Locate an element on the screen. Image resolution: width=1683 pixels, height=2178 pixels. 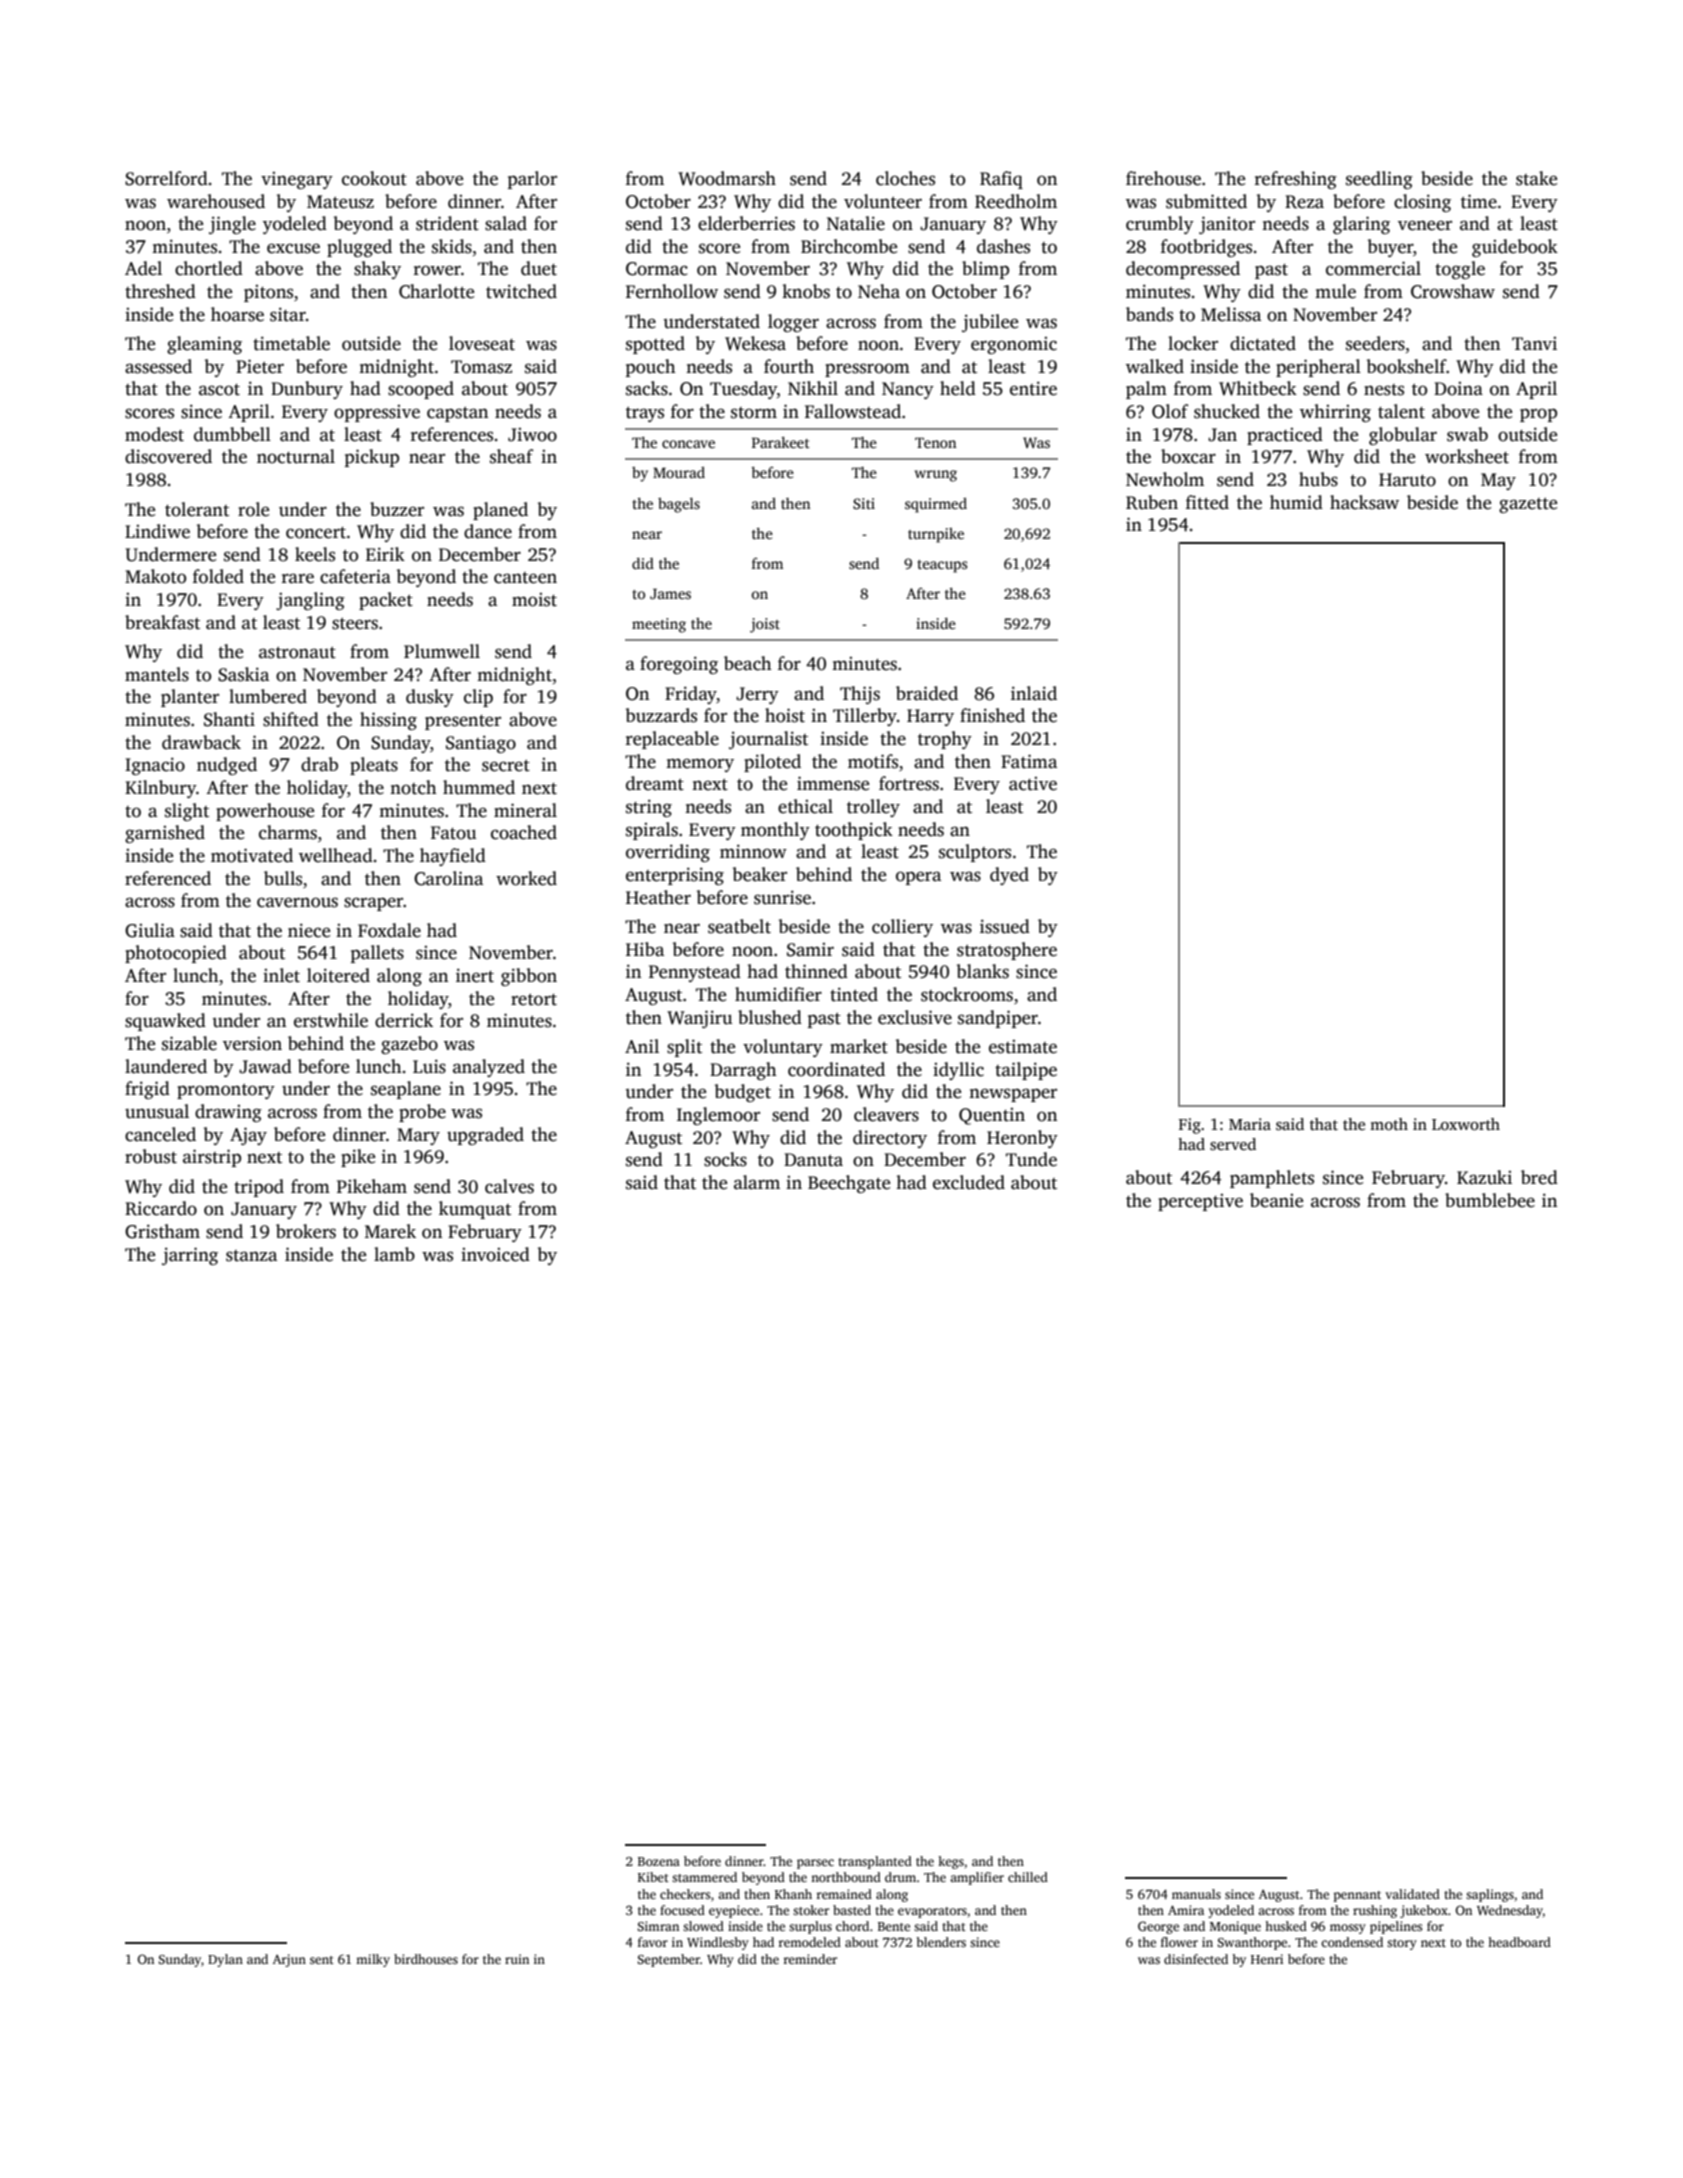
manuals is located at coordinates (1196, 1894).
